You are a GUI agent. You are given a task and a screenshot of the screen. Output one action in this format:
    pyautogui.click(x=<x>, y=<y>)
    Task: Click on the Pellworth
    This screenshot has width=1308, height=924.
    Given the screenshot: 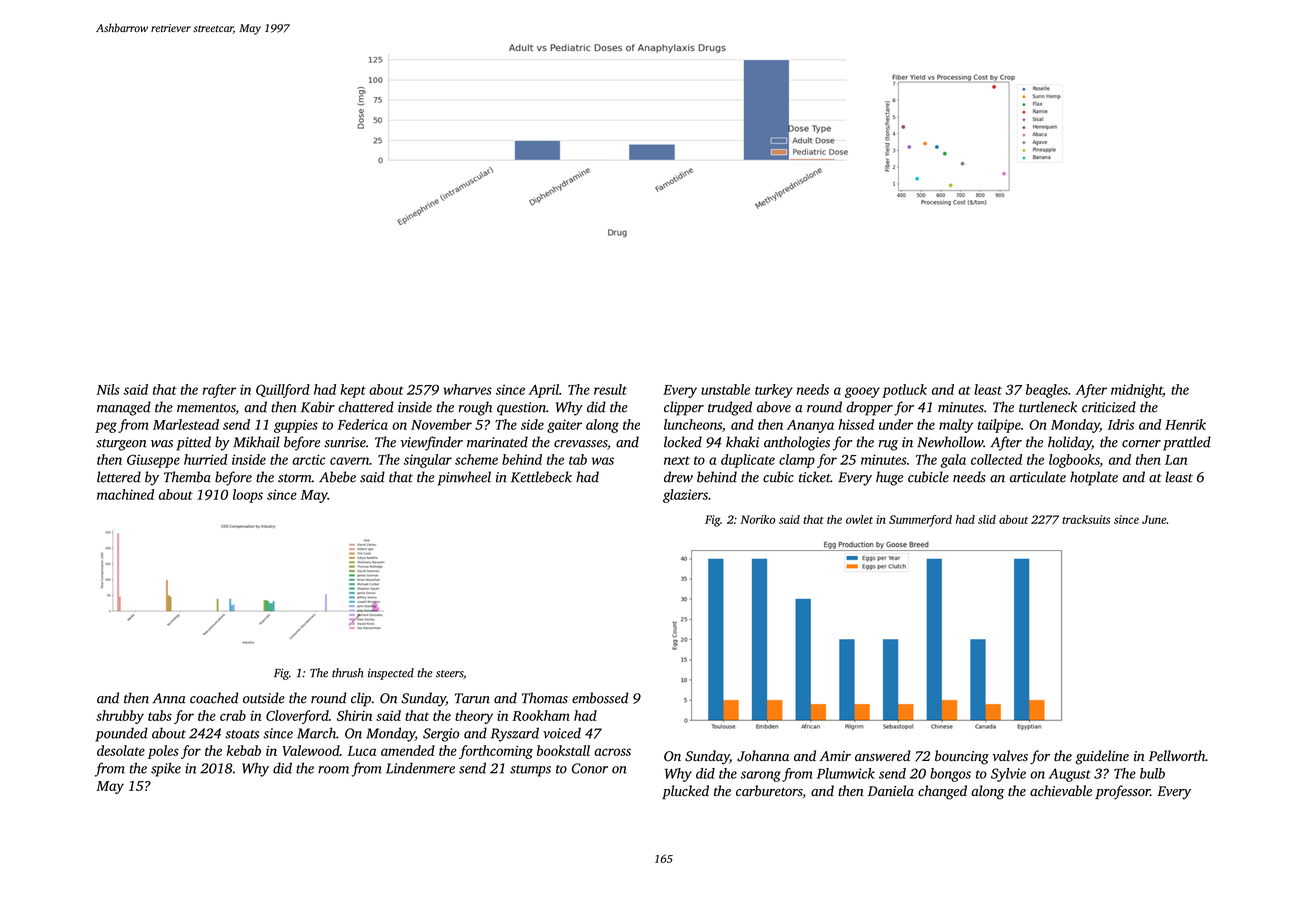 What is the action you would take?
    pyautogui.click(x=1177, y=755)
